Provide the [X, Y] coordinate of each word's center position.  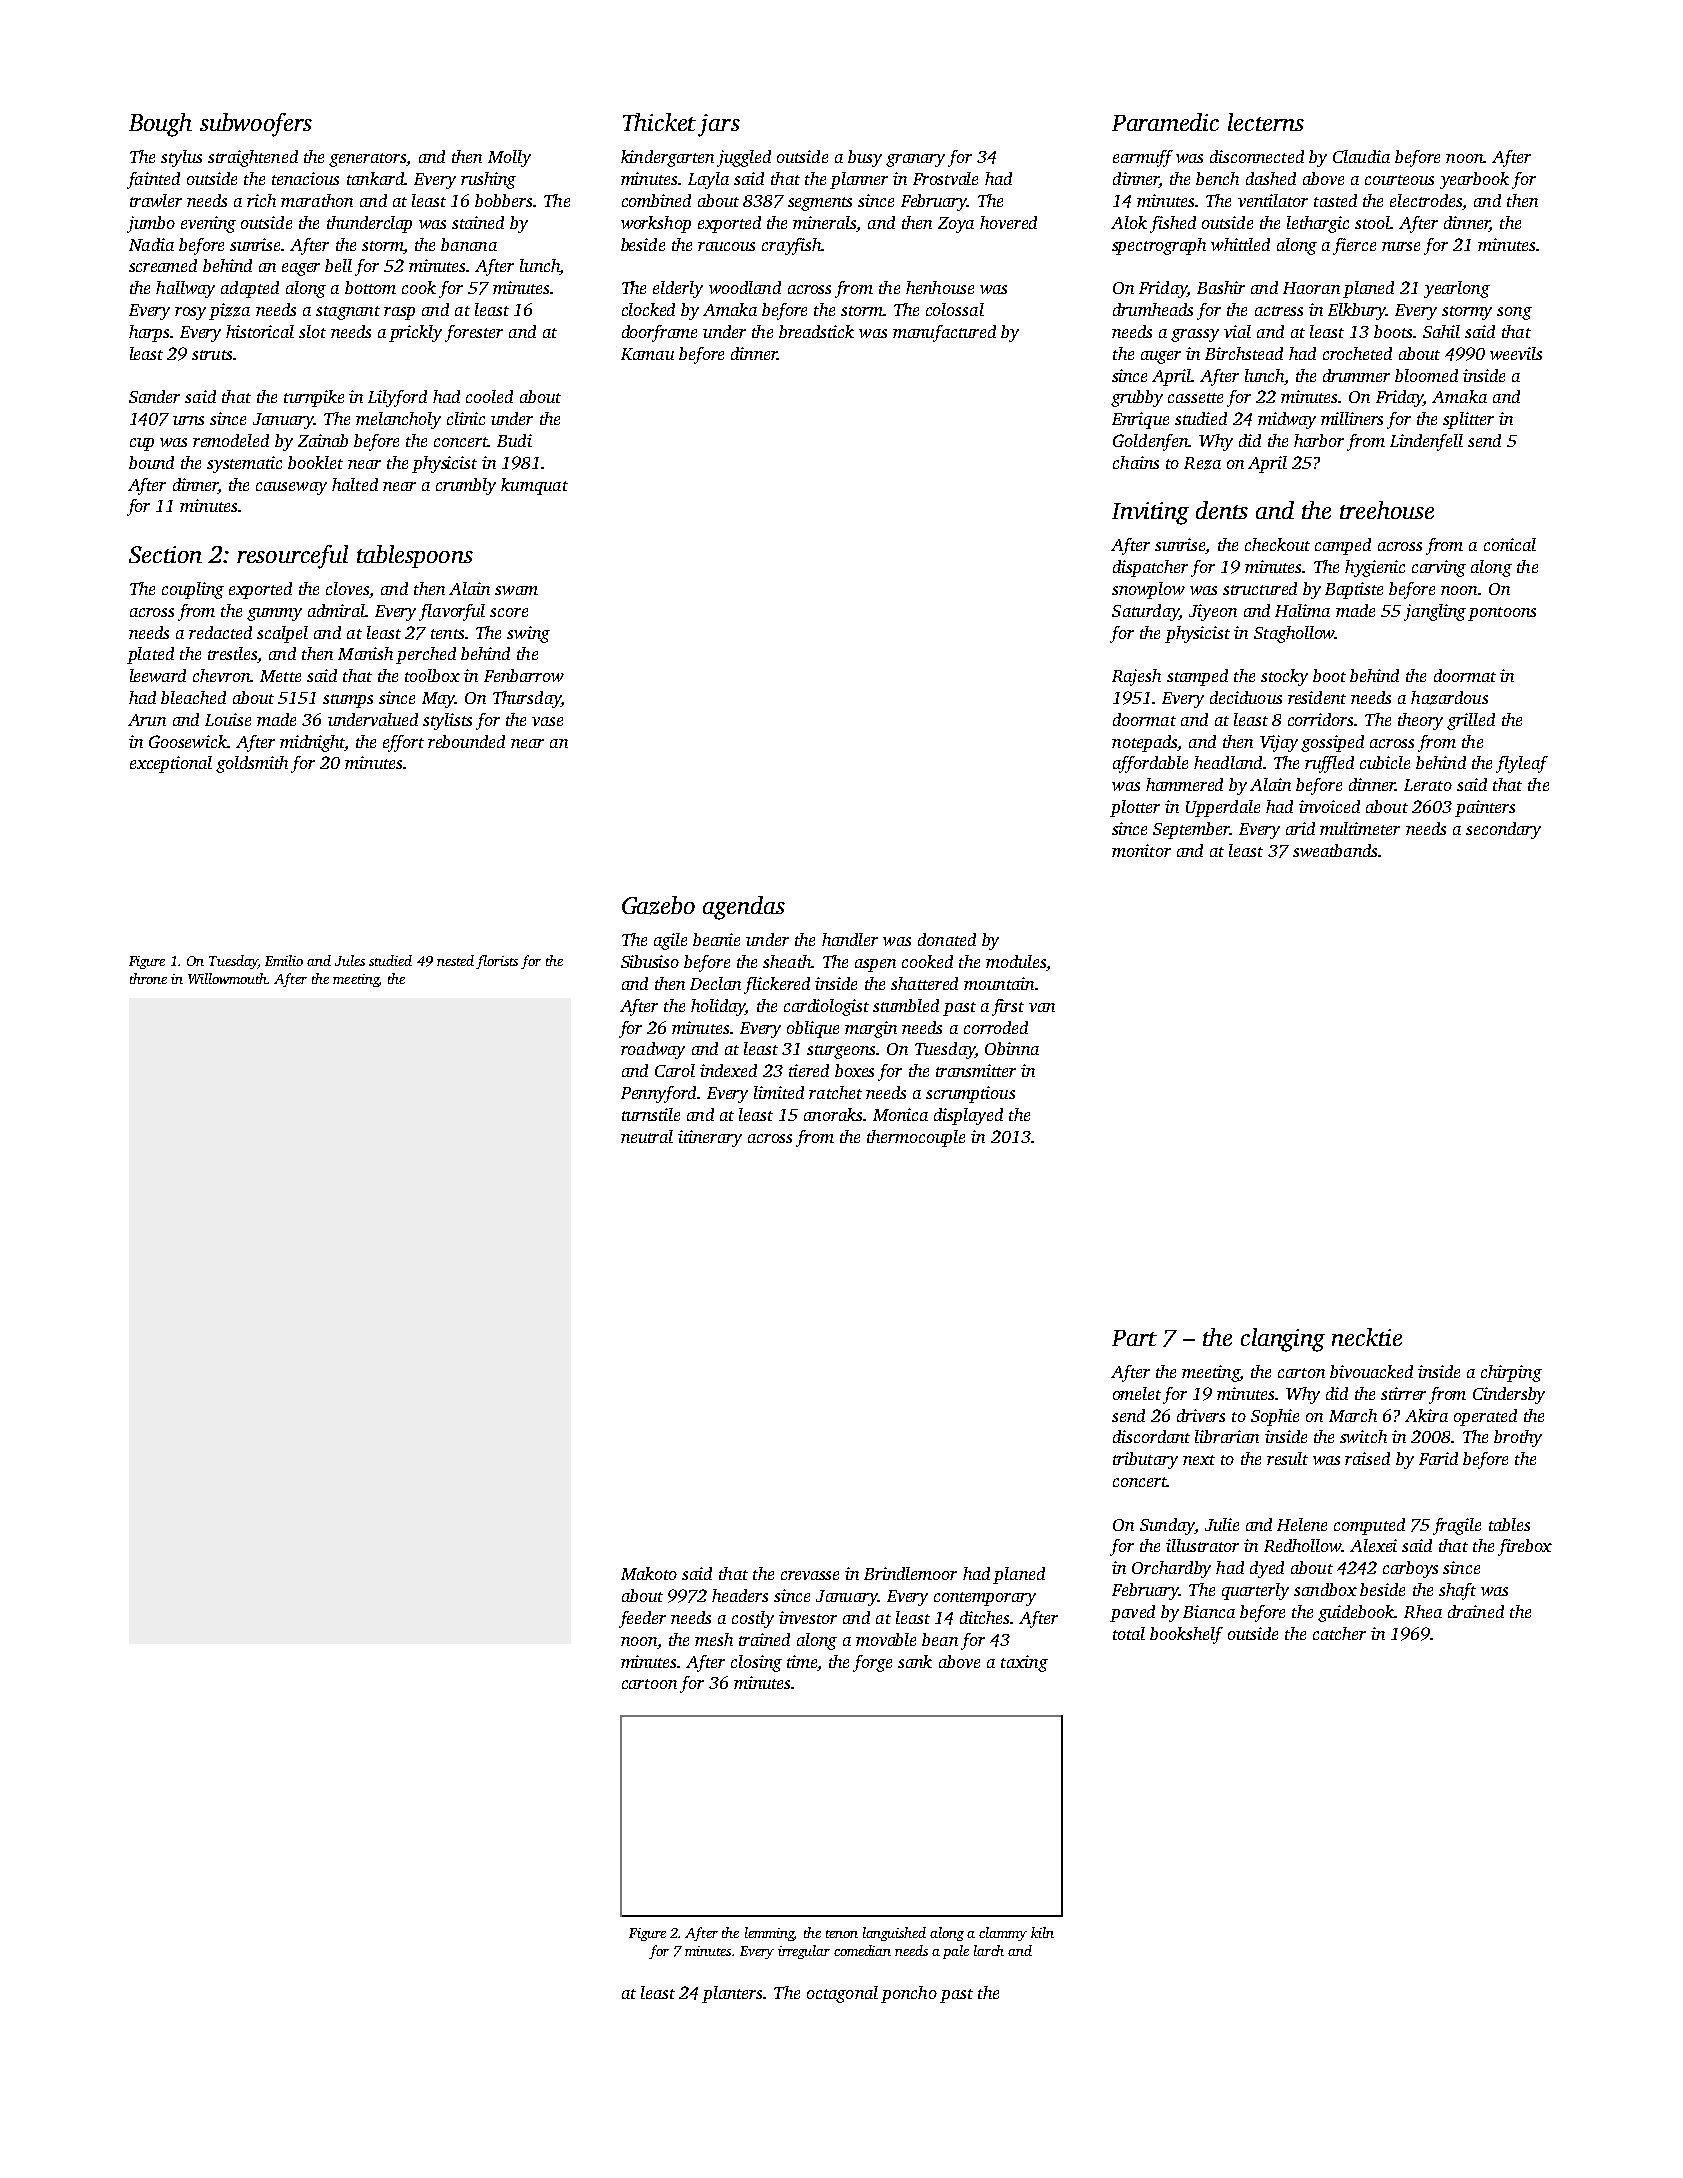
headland [1228, 762]
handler [850, 939]
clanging [1283, 1340]
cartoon [649, 1684]
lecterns [1266, 122]
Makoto [649, 1573]
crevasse [810, 1575]
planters [732, 1994]
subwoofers [256, 125]
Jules [350, 960]
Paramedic [1165, 122]
